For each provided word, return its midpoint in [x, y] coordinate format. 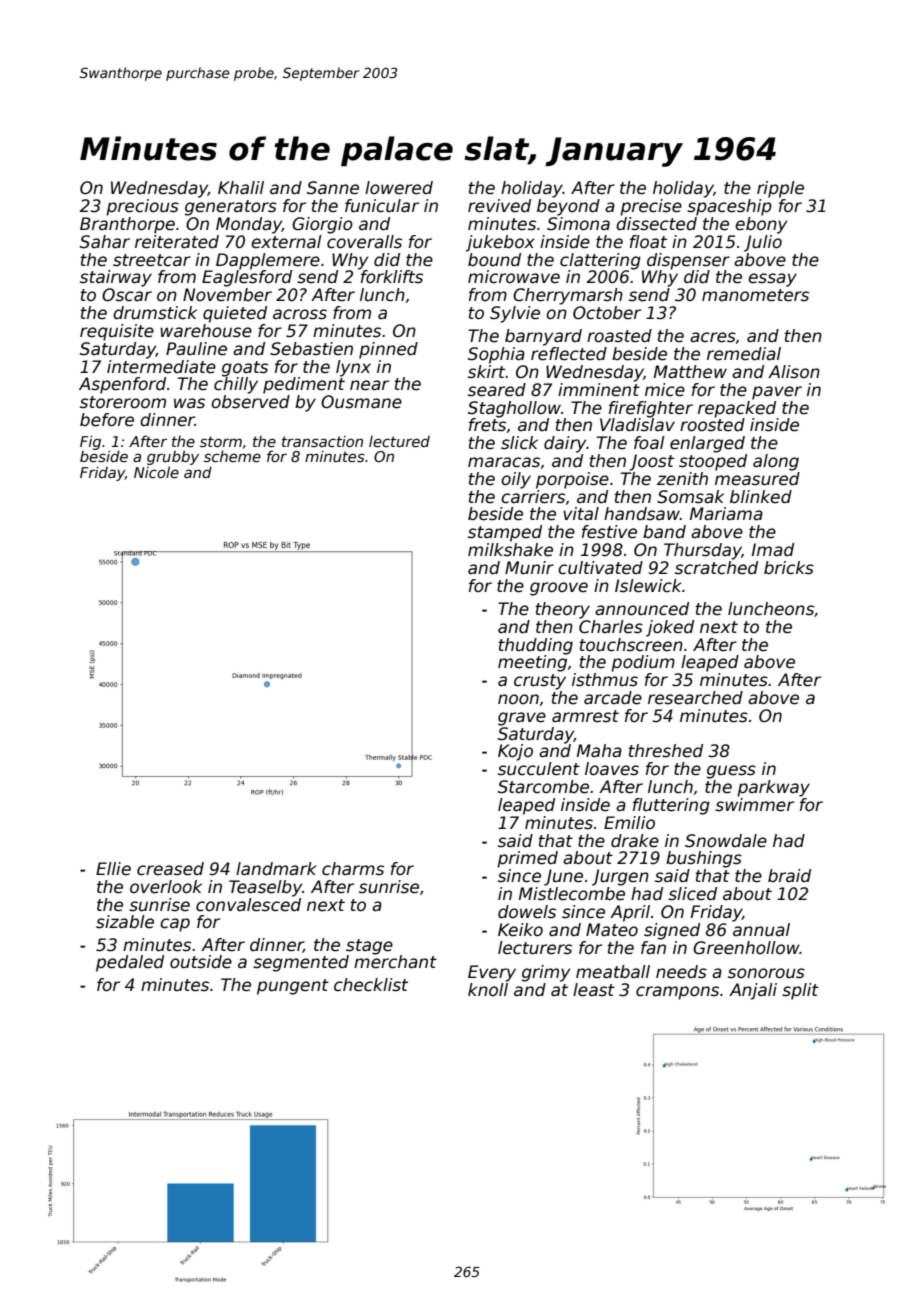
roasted [619, 336]
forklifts [392, 277]
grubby [173, 457]
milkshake [510, 550]
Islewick [648, 586]
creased [170, 869]
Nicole [156, 472]
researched [695, 698]
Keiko [520, 930]
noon [518, 699]
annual [761, 930]
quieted [235, 314]
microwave [514, 277]
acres [713, 337]
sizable [125, 922]
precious [142, 207]
